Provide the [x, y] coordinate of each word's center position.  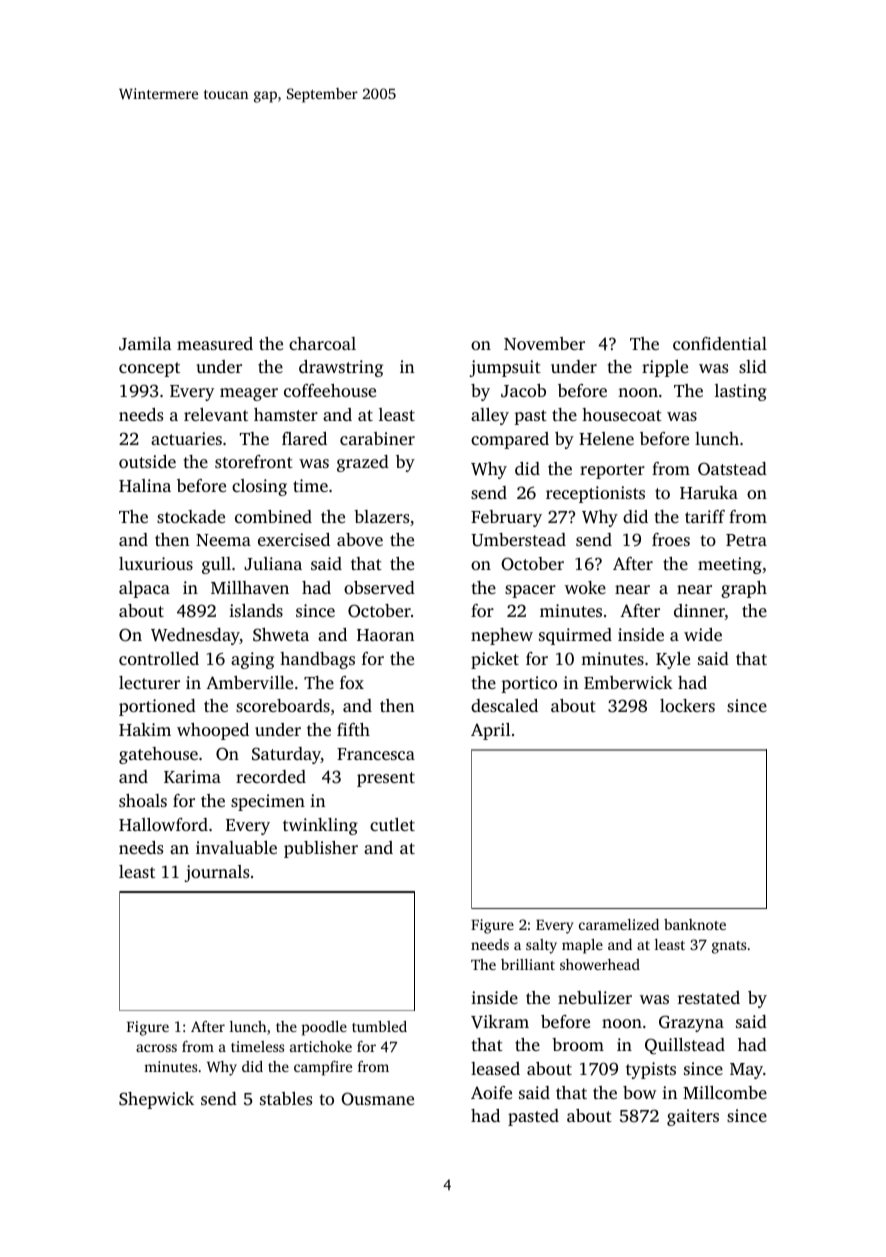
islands [256, 610]
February [506, 518]
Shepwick [156, 1100]
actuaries [186, 438]
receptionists [595, 494]
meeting [730, 565]
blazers [381, 516]
